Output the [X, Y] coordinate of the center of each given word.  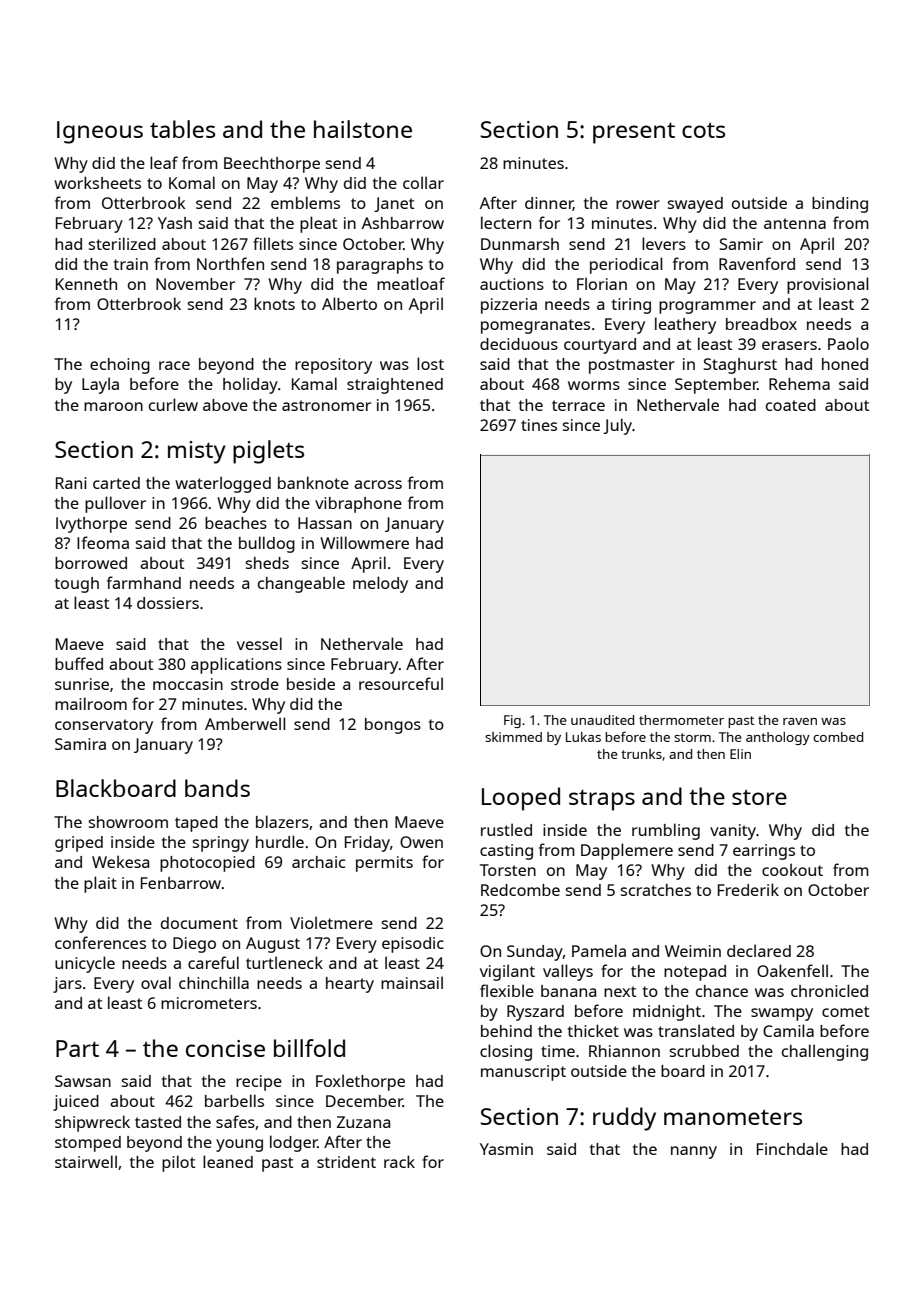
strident [346, 1162]
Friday [367, 844]
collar [423, 182]
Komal [192, 182]
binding [840, 205]
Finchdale [792, 1148]
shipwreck [92, 1123]
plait [100, 884]
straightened [395, 386]
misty [197, 452]
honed [845, 364]
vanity [733, 832]
